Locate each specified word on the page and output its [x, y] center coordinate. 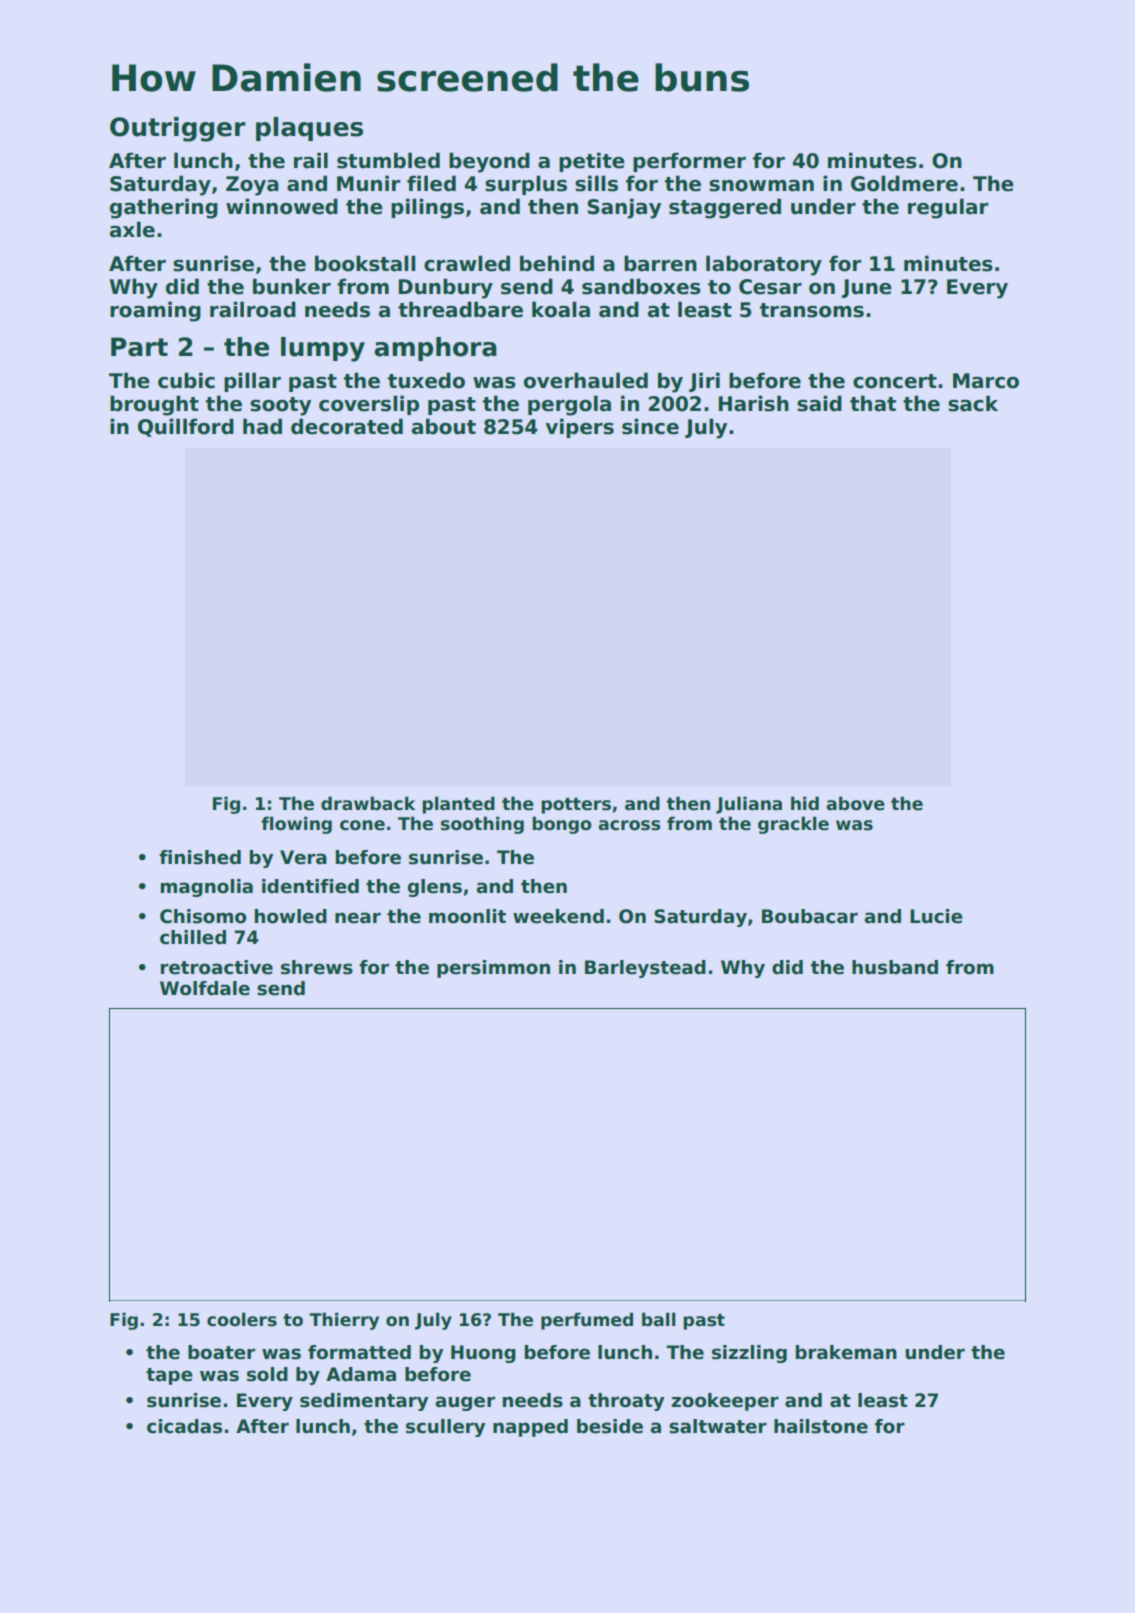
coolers [242, 1319]
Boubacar [810, 916]
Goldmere [904, 183]
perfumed [587, 1321]
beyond [489, 162]
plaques [309, 129]
